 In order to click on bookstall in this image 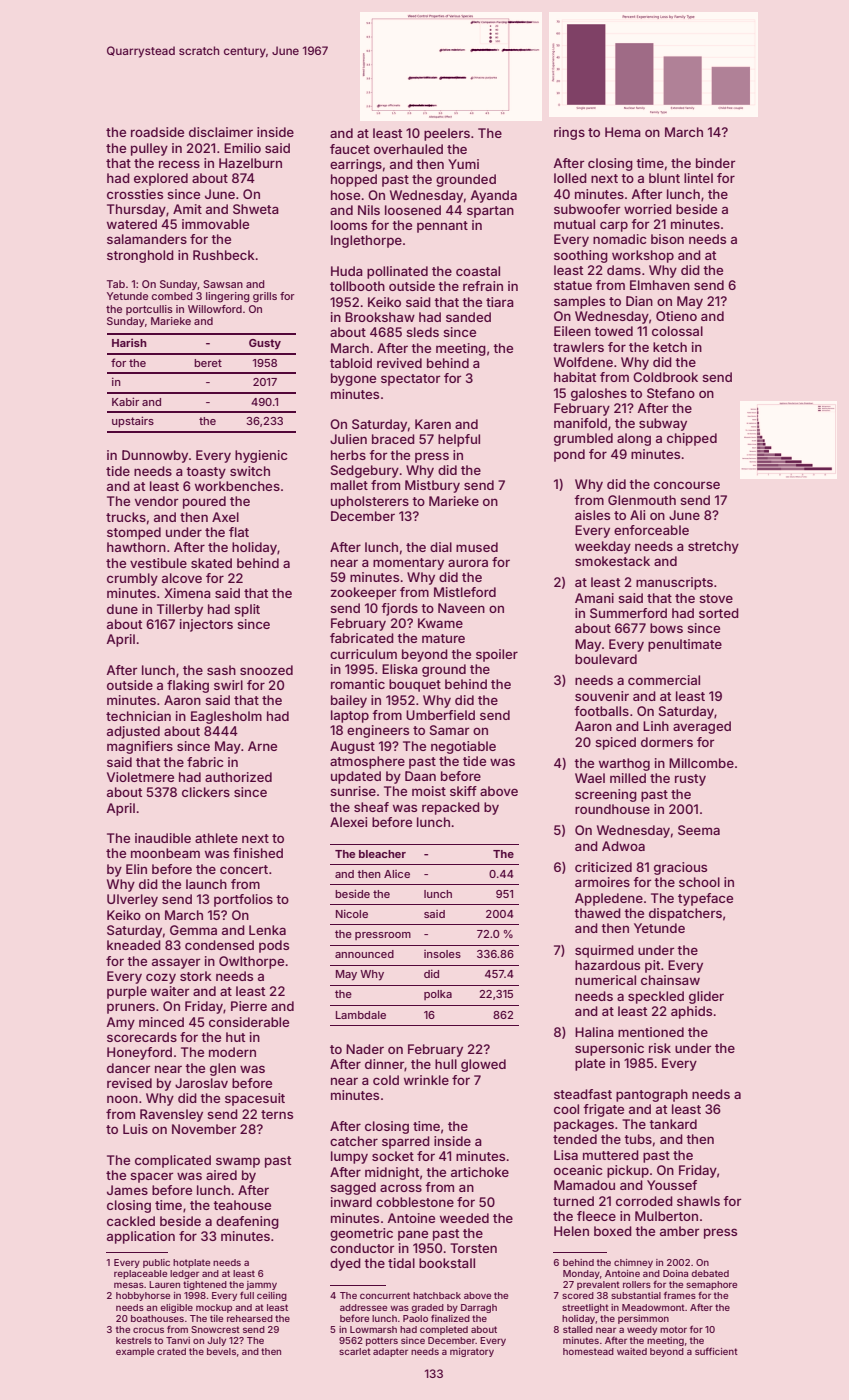, I will do `click(447, 1263)`.
